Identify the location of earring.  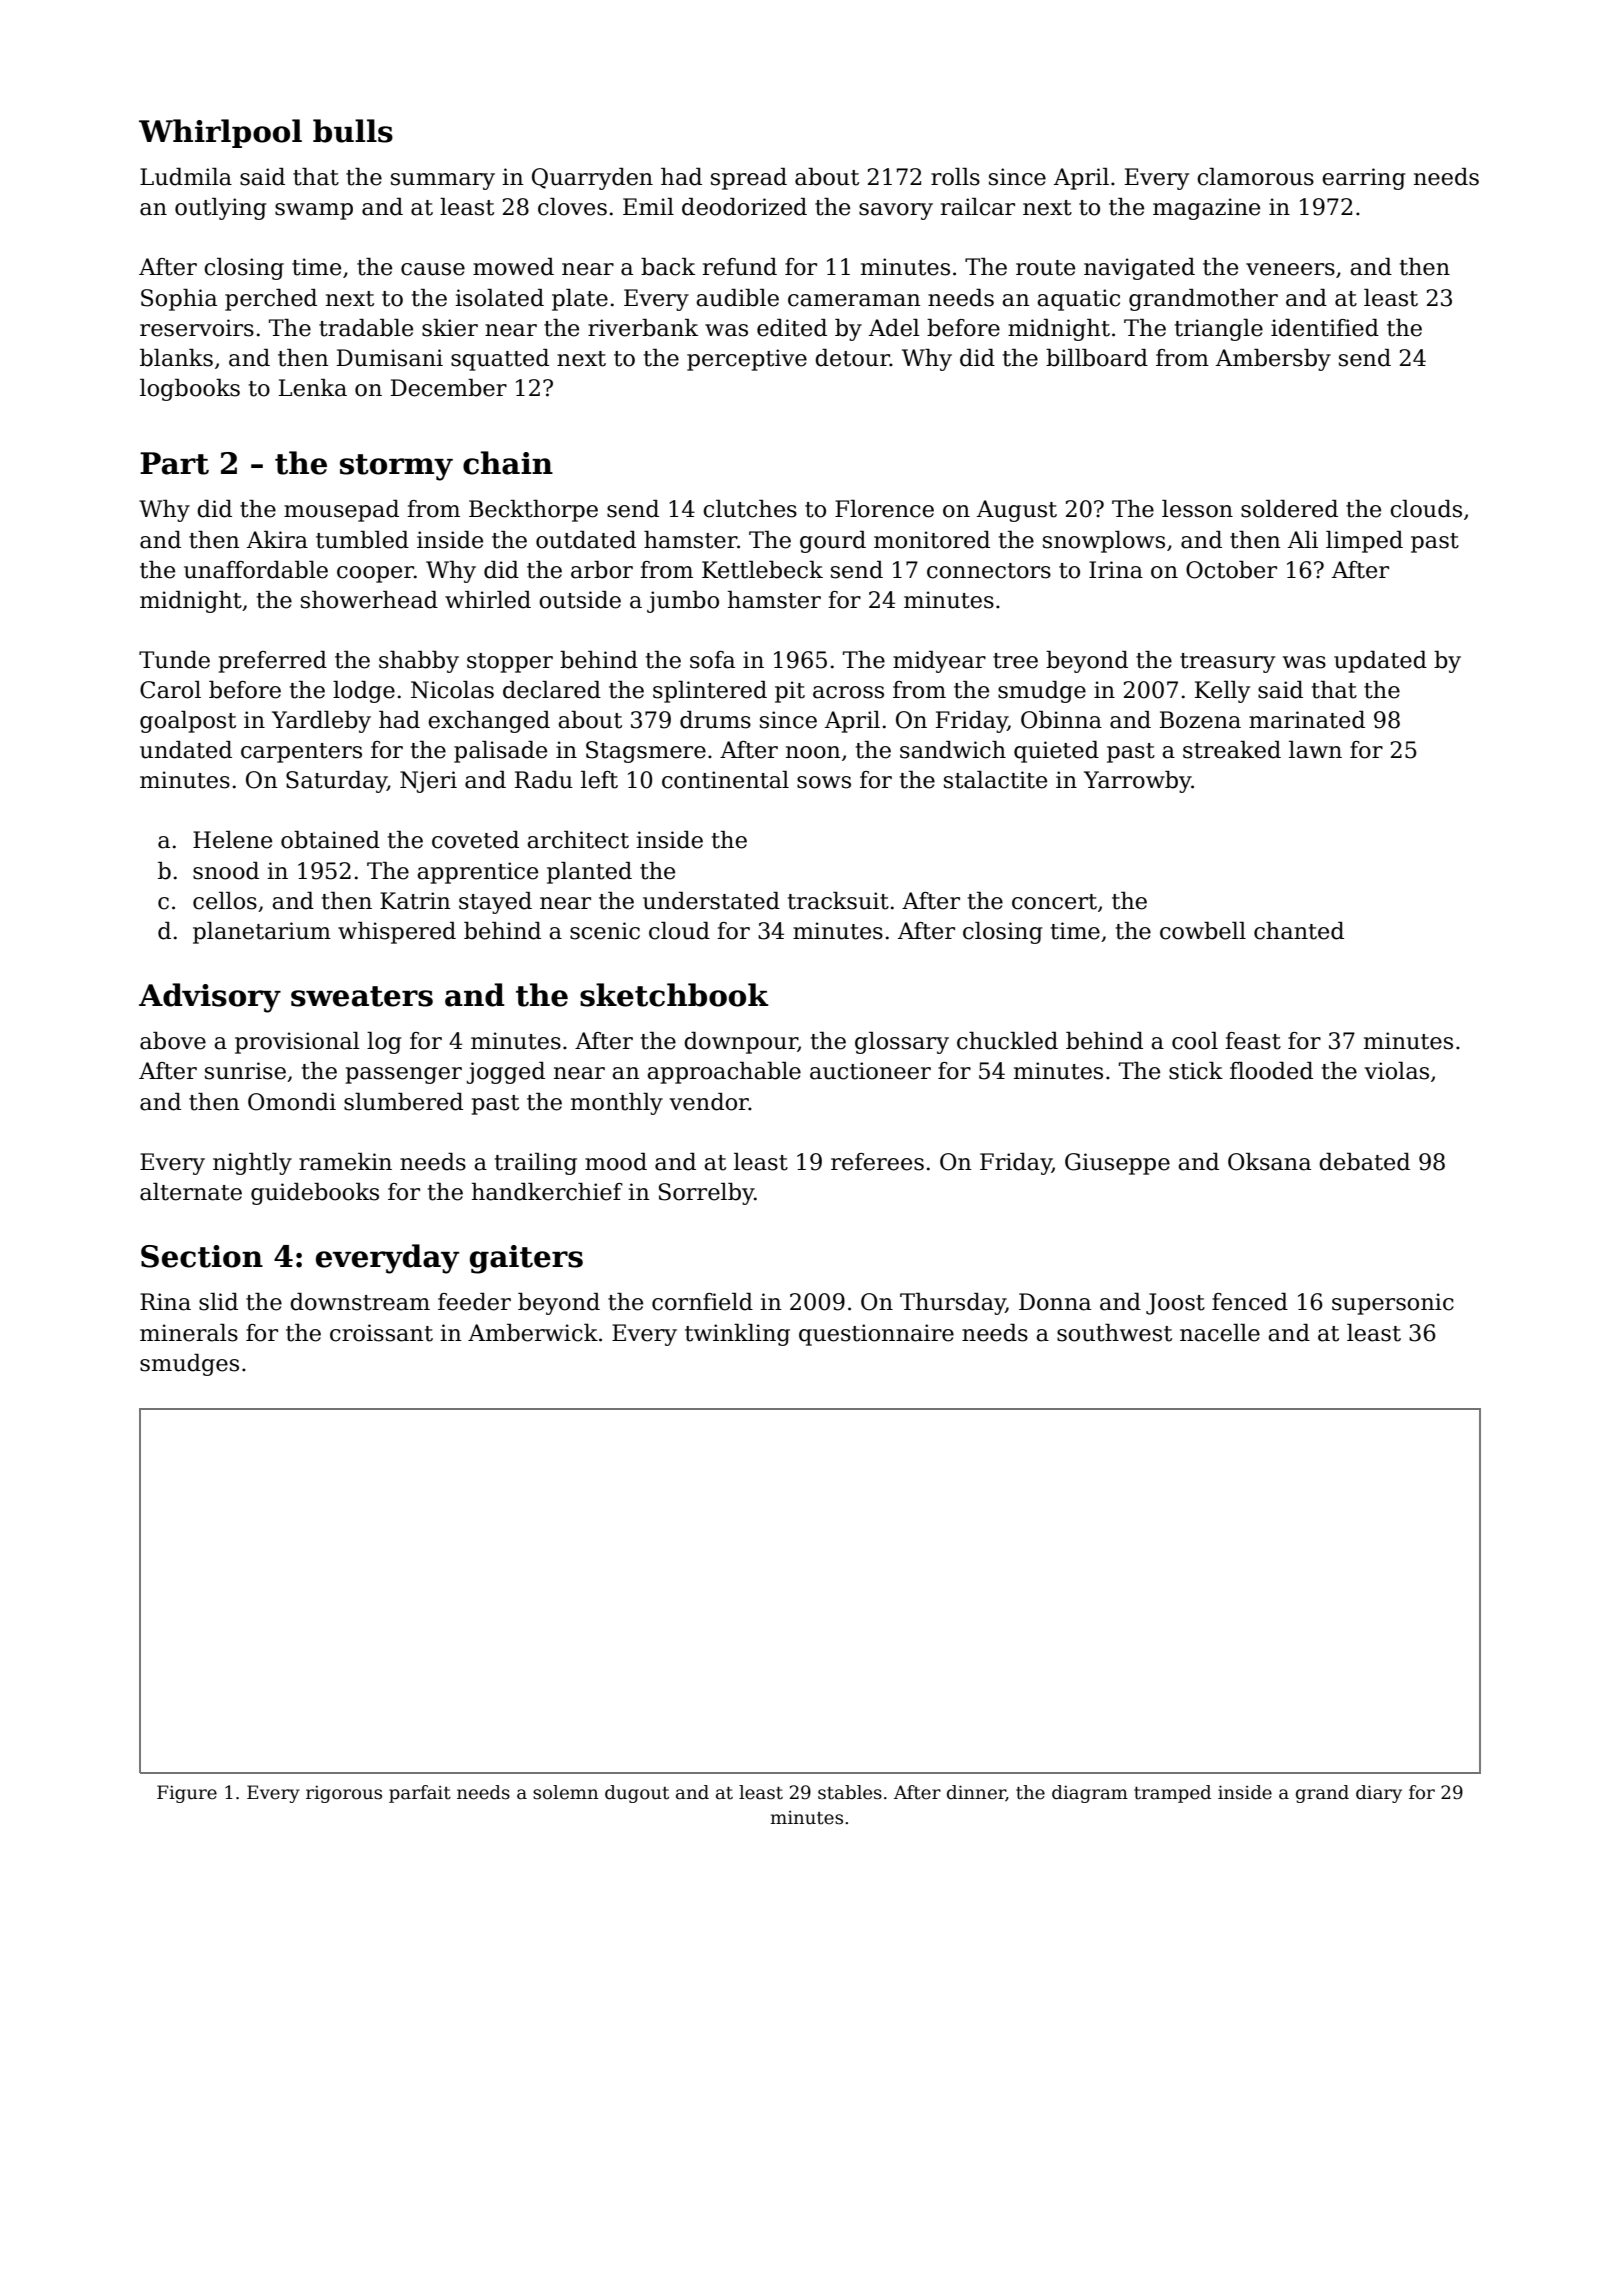
(1364, 179).
